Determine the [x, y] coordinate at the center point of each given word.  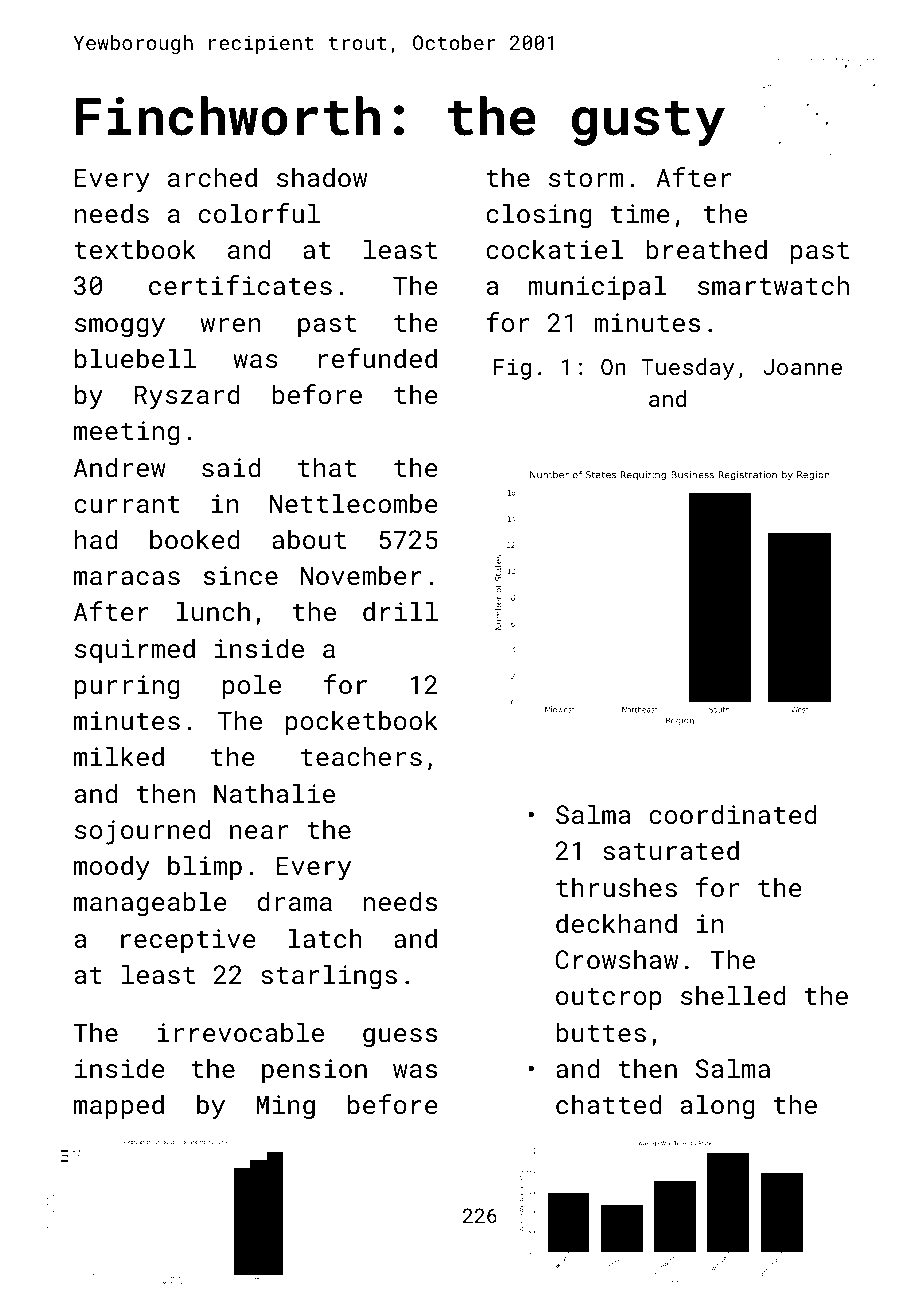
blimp [205, 867]
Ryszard [187, 397]
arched [212, 177]
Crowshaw [617, 959]
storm [586, 178]
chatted [608, 1104]
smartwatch [773, 285]
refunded [378, 358]
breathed [706, 249]
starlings [329, 977]
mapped [119, 1106]
